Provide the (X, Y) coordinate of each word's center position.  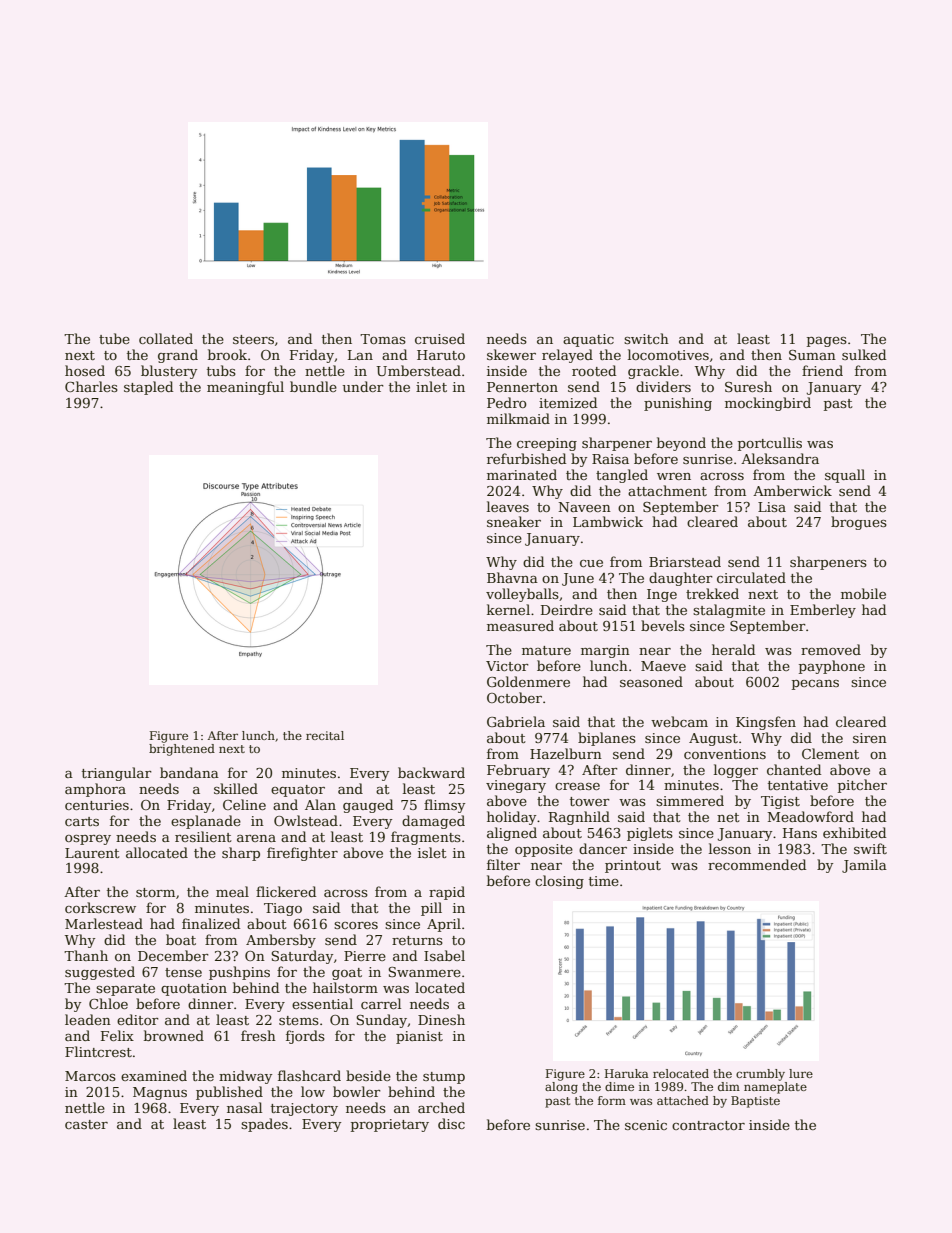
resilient (203, 836)
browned (174, 1035)
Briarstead (685, 561)
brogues (859, 523)
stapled (148, 388)
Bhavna (512, 577)
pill (431, 909)
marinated (522, 474)
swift (870, 848)
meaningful (245, 388)
